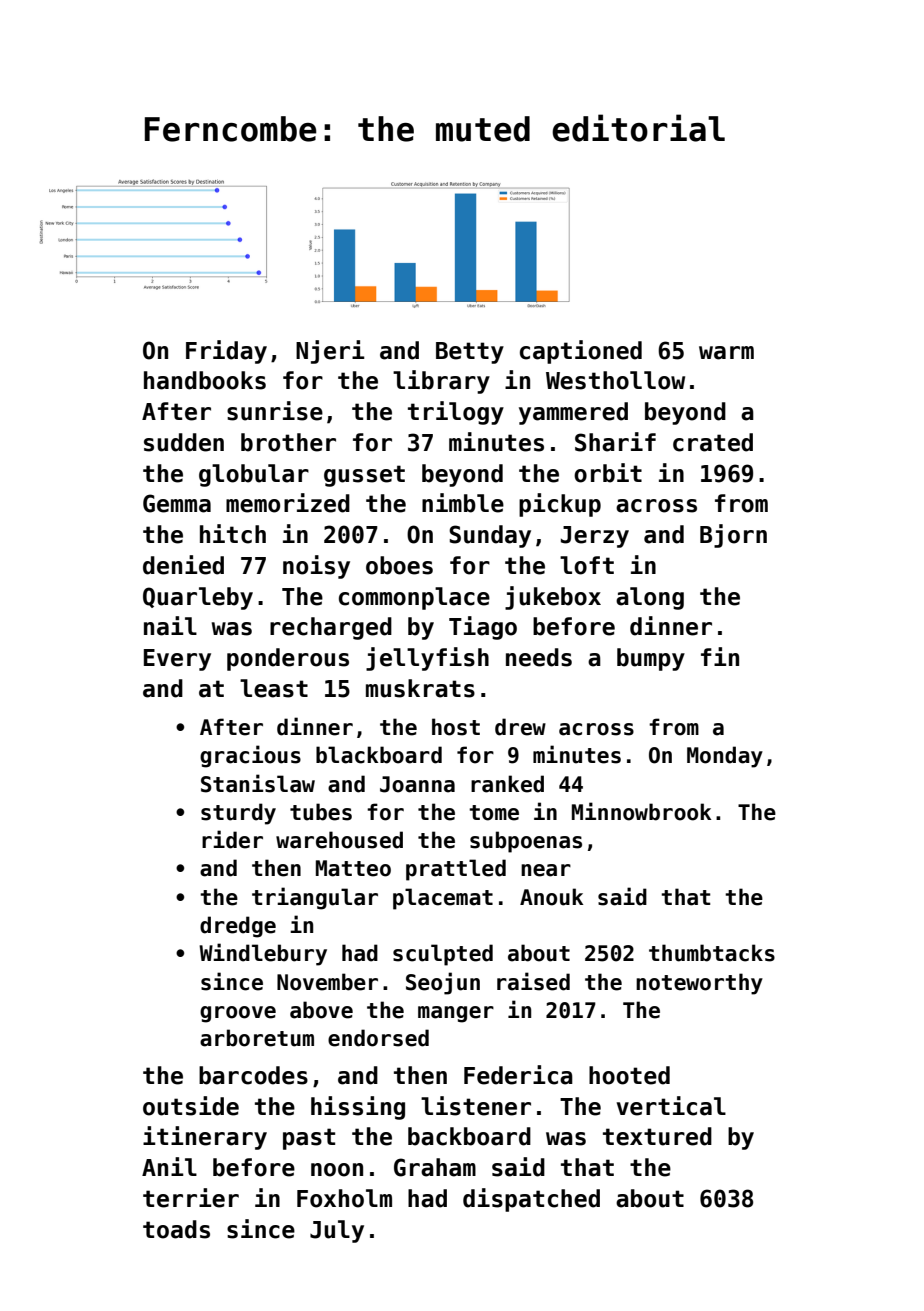 This screenshot has height=1311, width=924. I want to click on warm, so click(726, 353).
